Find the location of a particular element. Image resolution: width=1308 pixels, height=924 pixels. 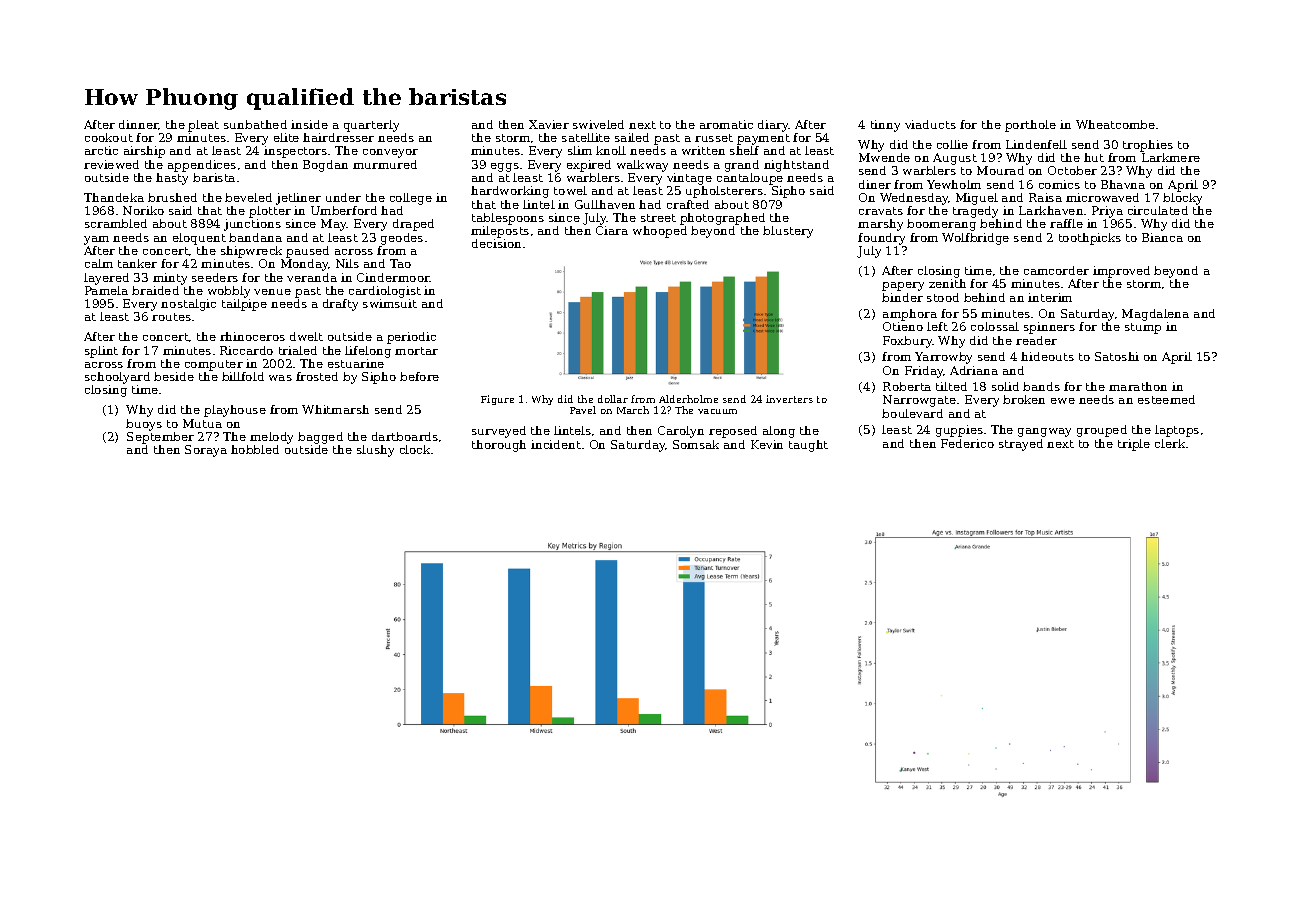

decision is located at coordinates (496, 243).
